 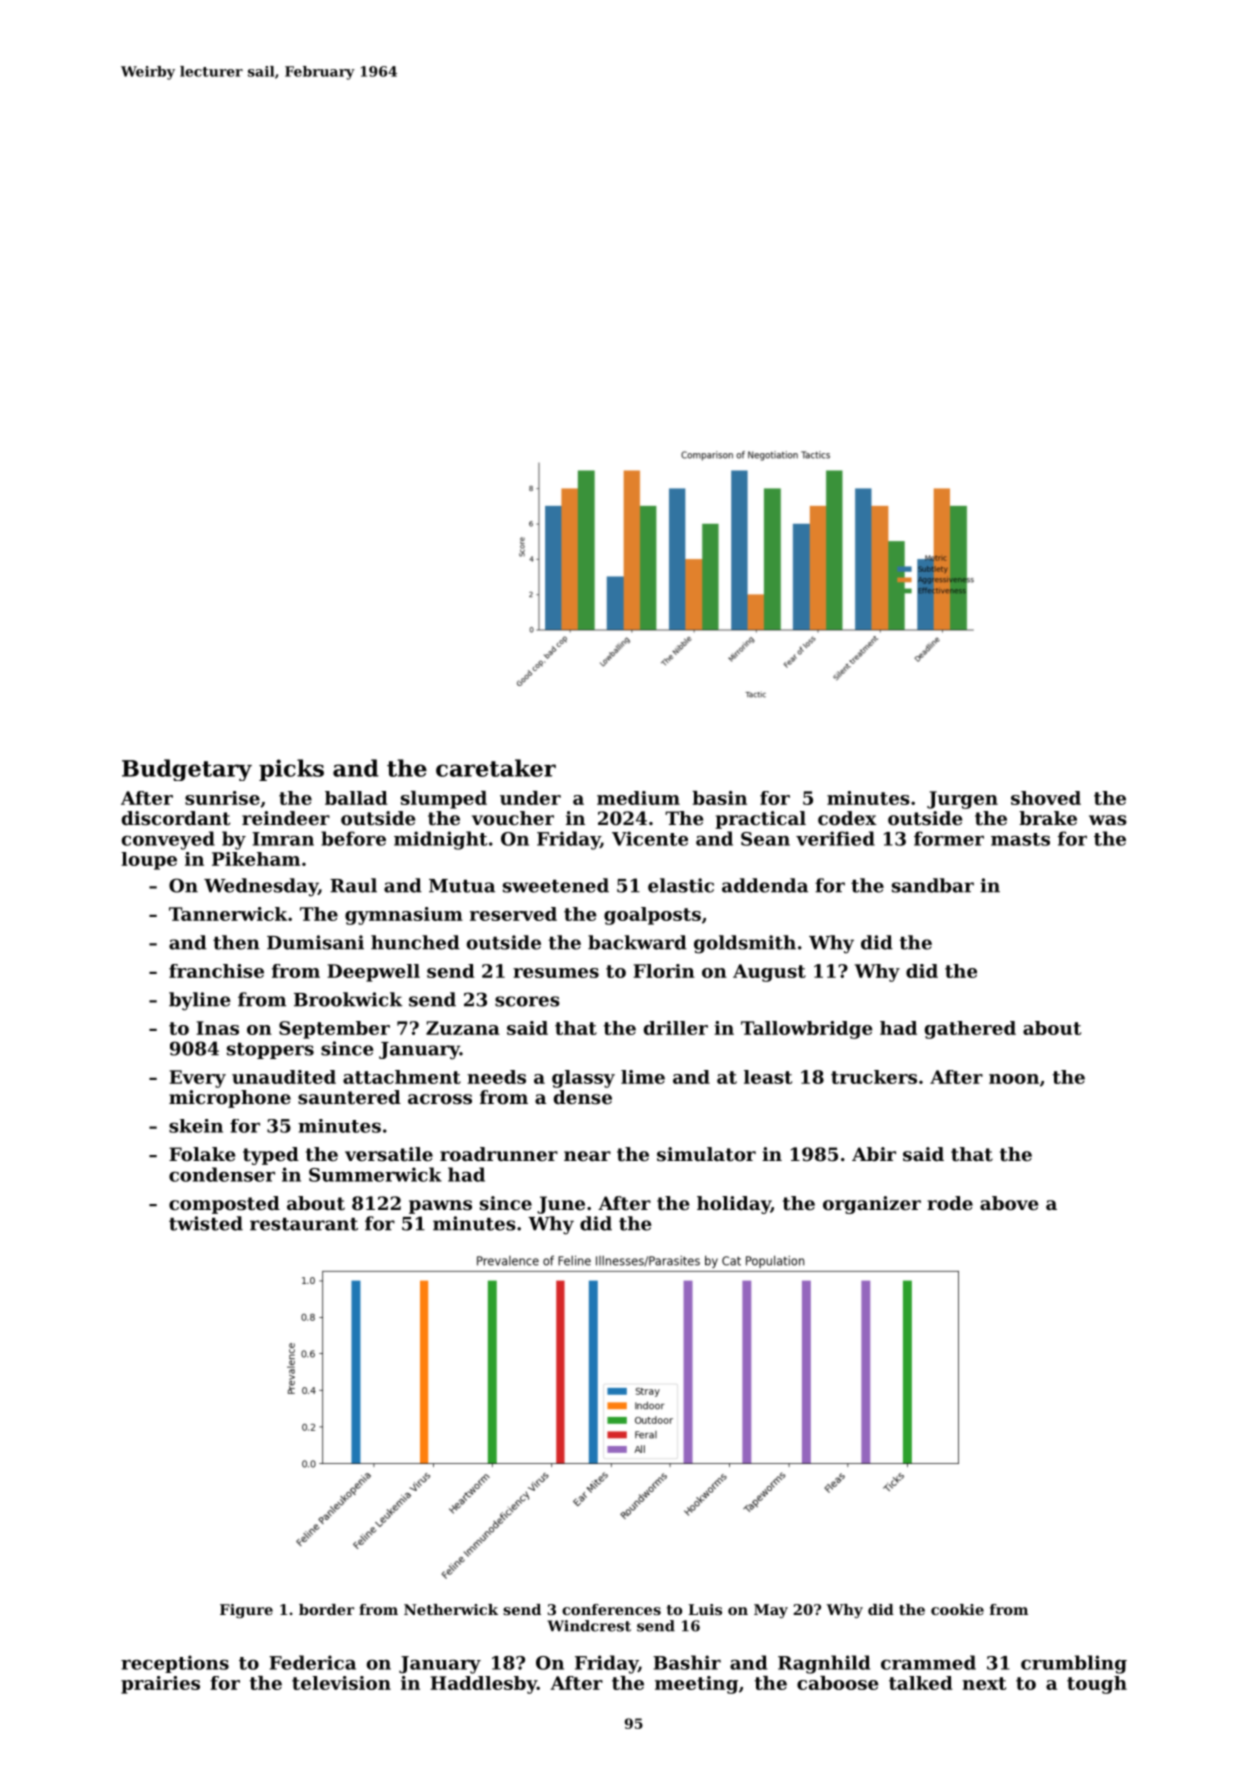 I want to click on loupe, so click(x=149, y=861).
